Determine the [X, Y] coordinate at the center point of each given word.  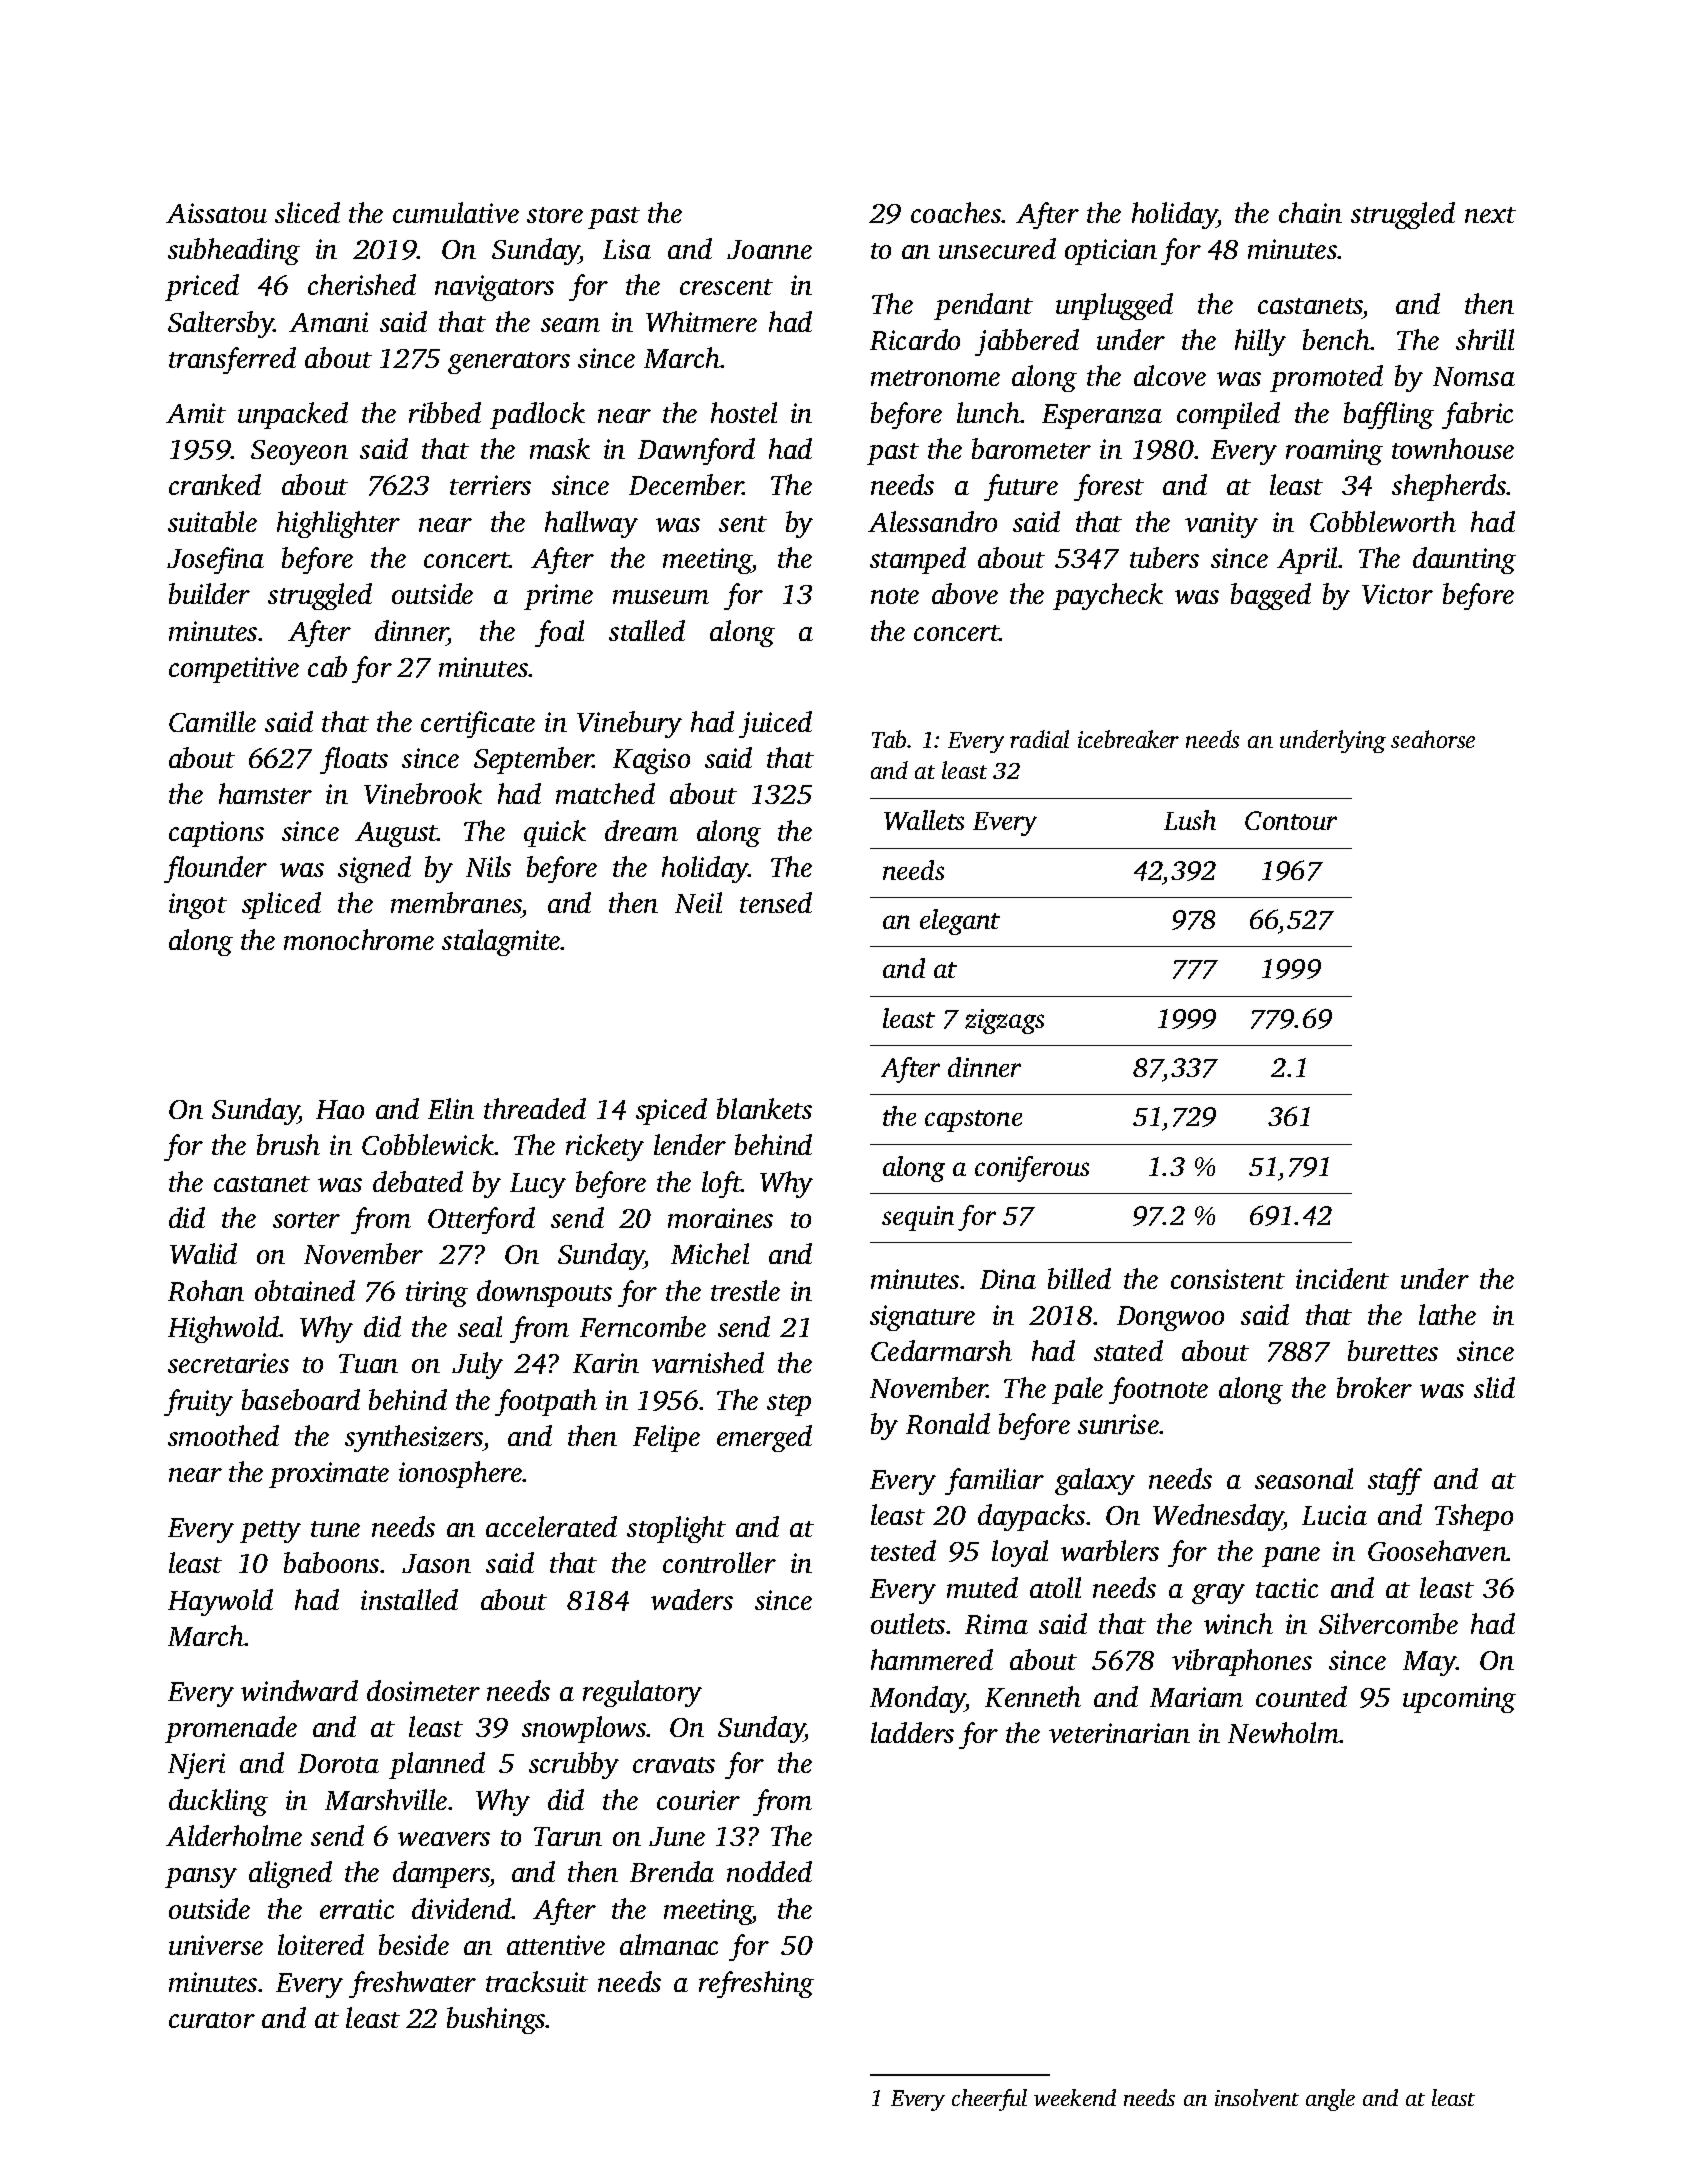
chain [1310, 212]
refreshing [756, 1984]
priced [202, 287]
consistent [1228, 1279]
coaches [956, 212]
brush [288, 1144]
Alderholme [234, 1835]
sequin [918, 1218]
